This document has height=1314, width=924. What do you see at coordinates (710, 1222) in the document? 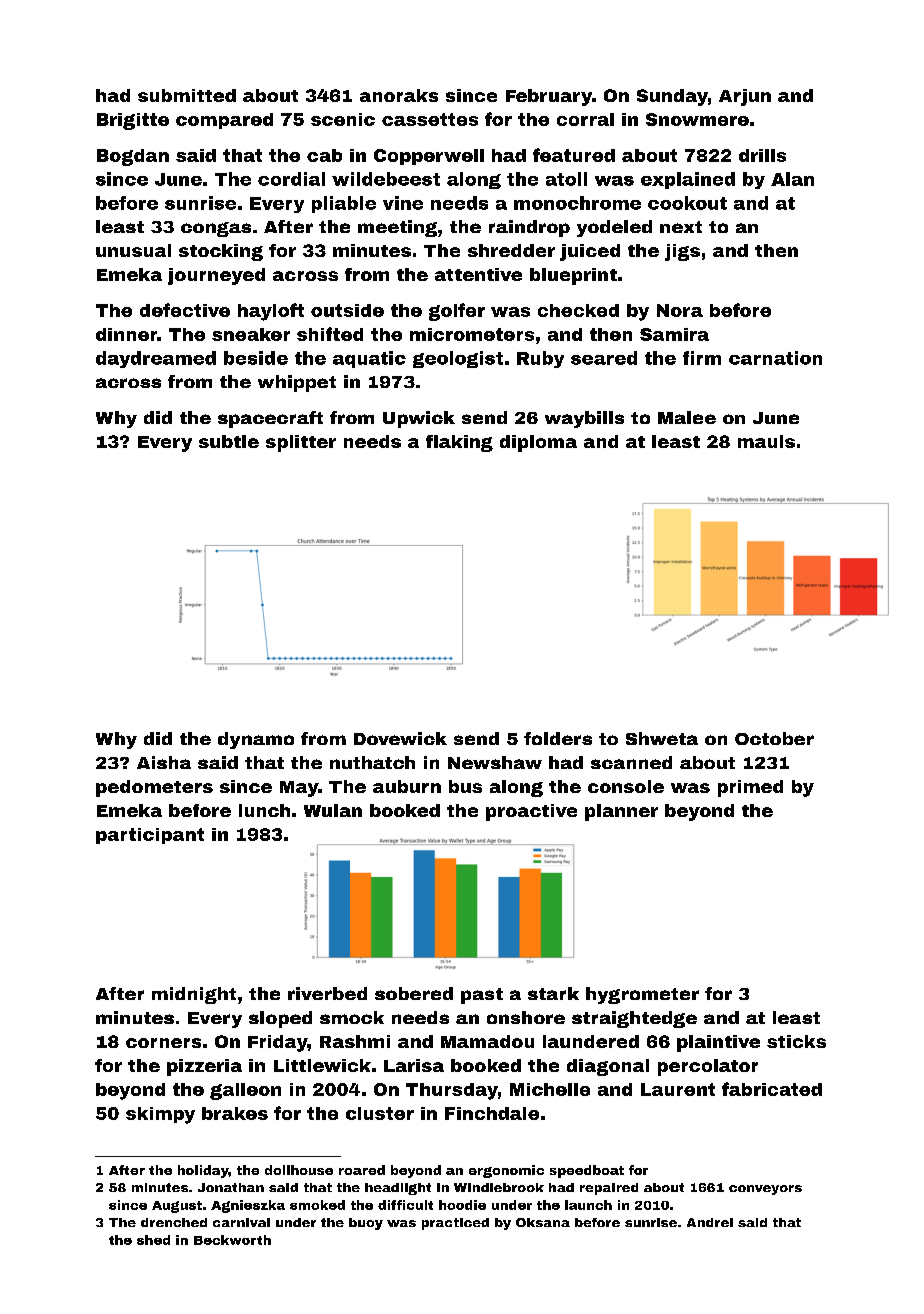
I see `Andrei` at bounding box center [710, 1222].
